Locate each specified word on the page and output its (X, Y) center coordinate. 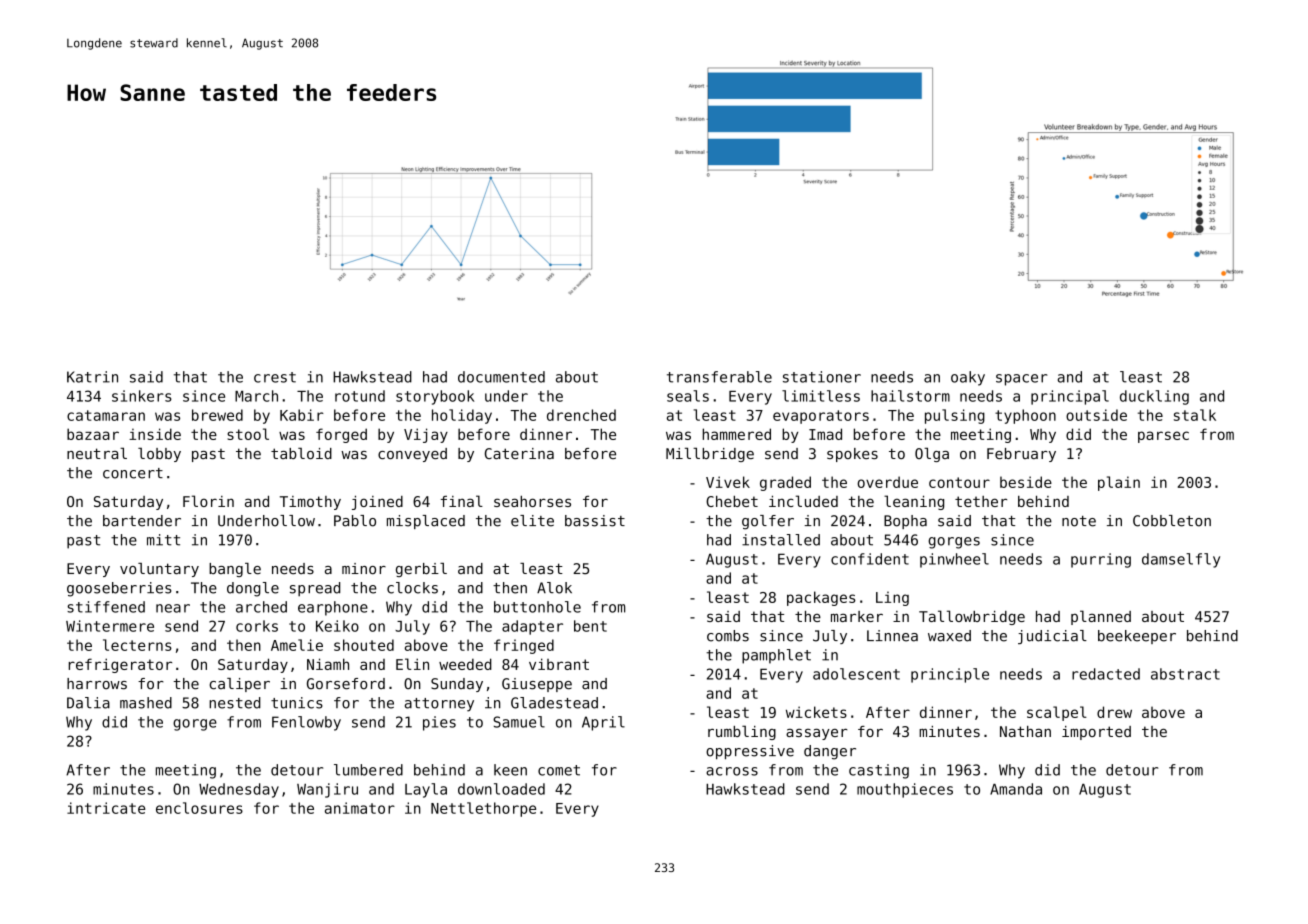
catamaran (106, 415)
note (1079, 521)
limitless (821, 396)
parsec (1163, 437)
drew (1114, 712)
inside (155, 434)
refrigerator (120, 665)
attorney (439, 705)
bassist (595, 521)
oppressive (750, 752)
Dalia (88, 703)
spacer (1022, 380)
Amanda (1016, 789)
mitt (163, 540)
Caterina (519, 453)
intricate (106, 808)
